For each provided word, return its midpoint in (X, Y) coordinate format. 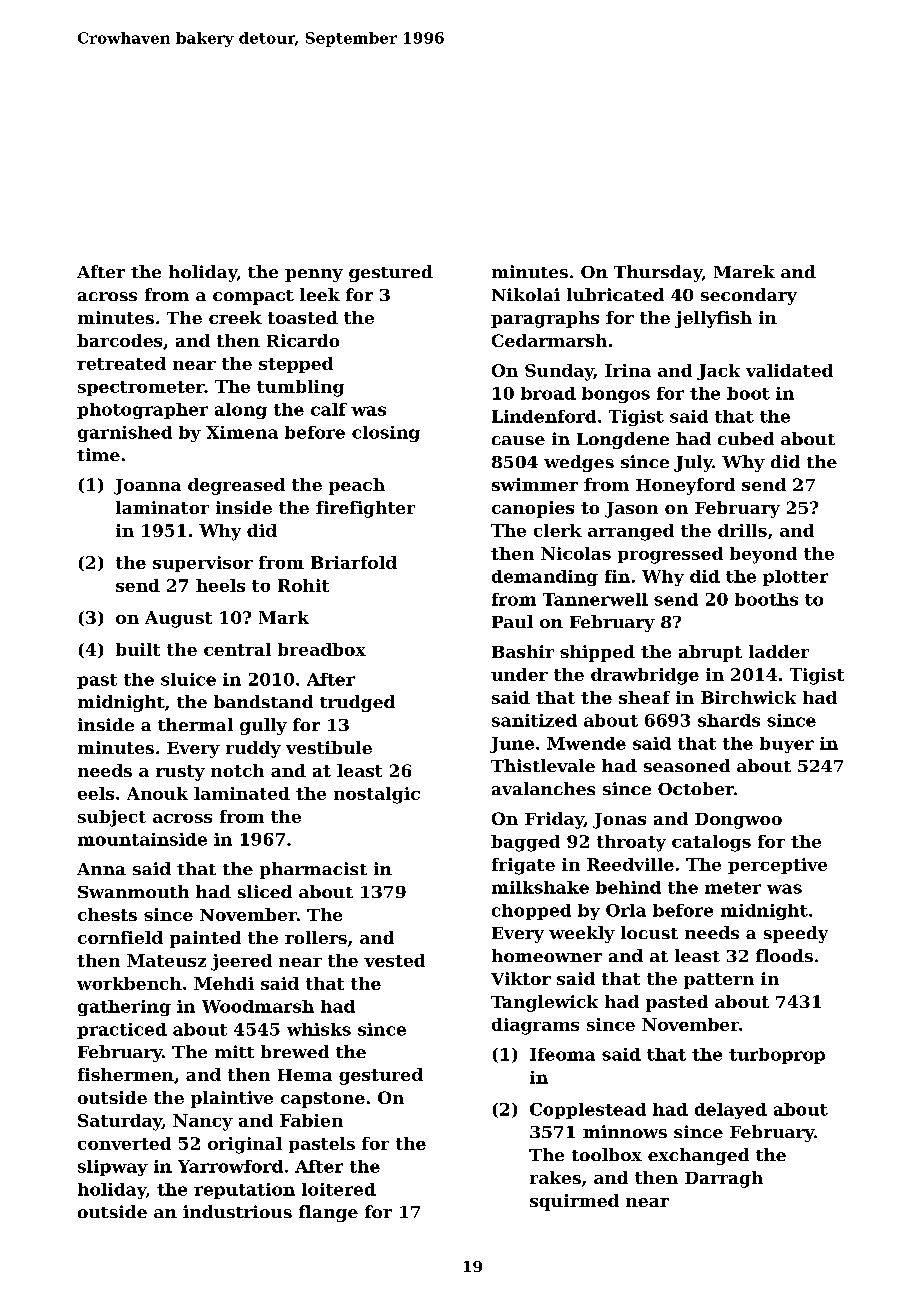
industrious (237, 1211)
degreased (236, 486)
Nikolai (526, 294)
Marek (744, 271)
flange (328, 1213)
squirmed (574, 1202)
